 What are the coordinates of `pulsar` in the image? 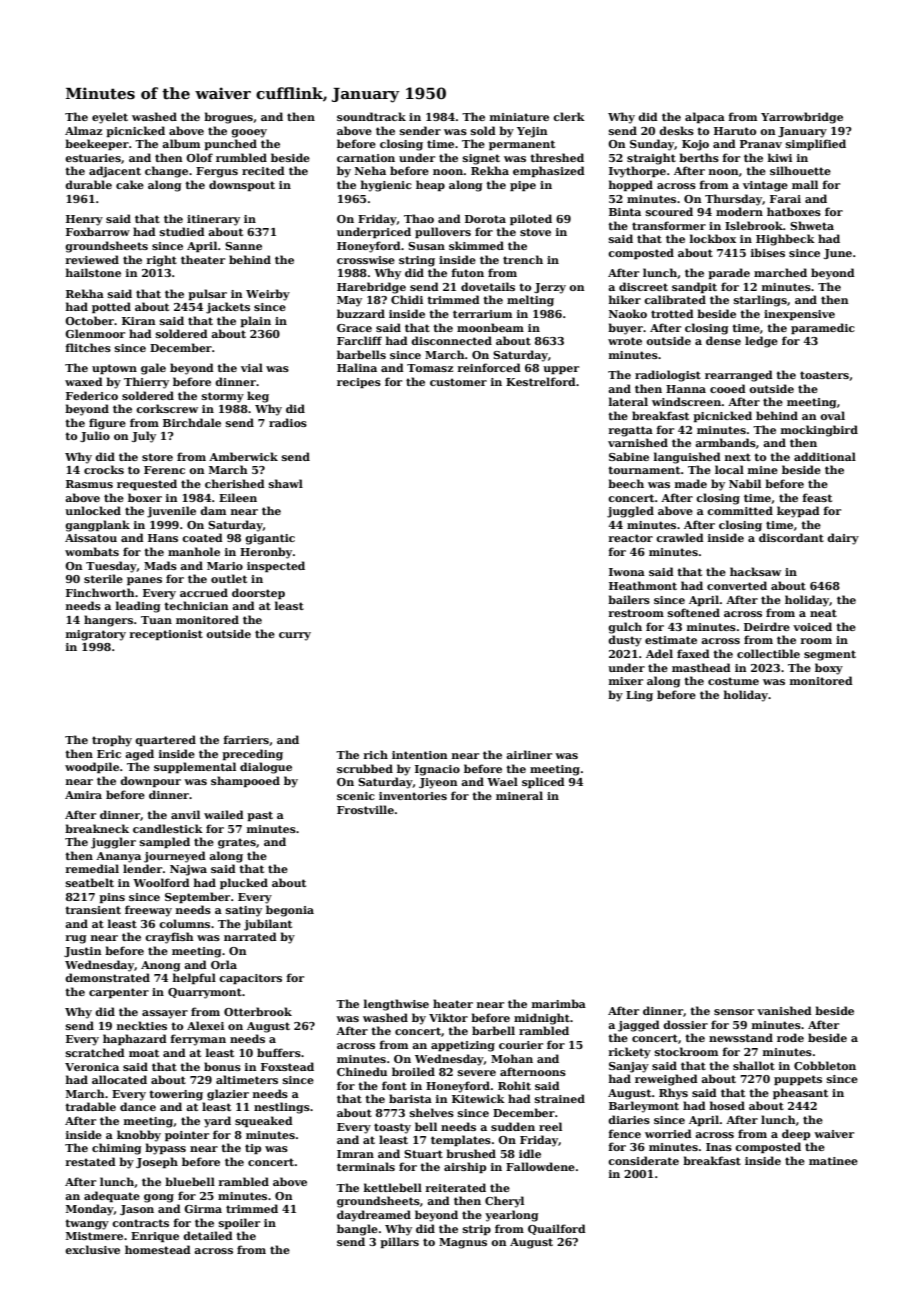 It's located at (207, 294).
